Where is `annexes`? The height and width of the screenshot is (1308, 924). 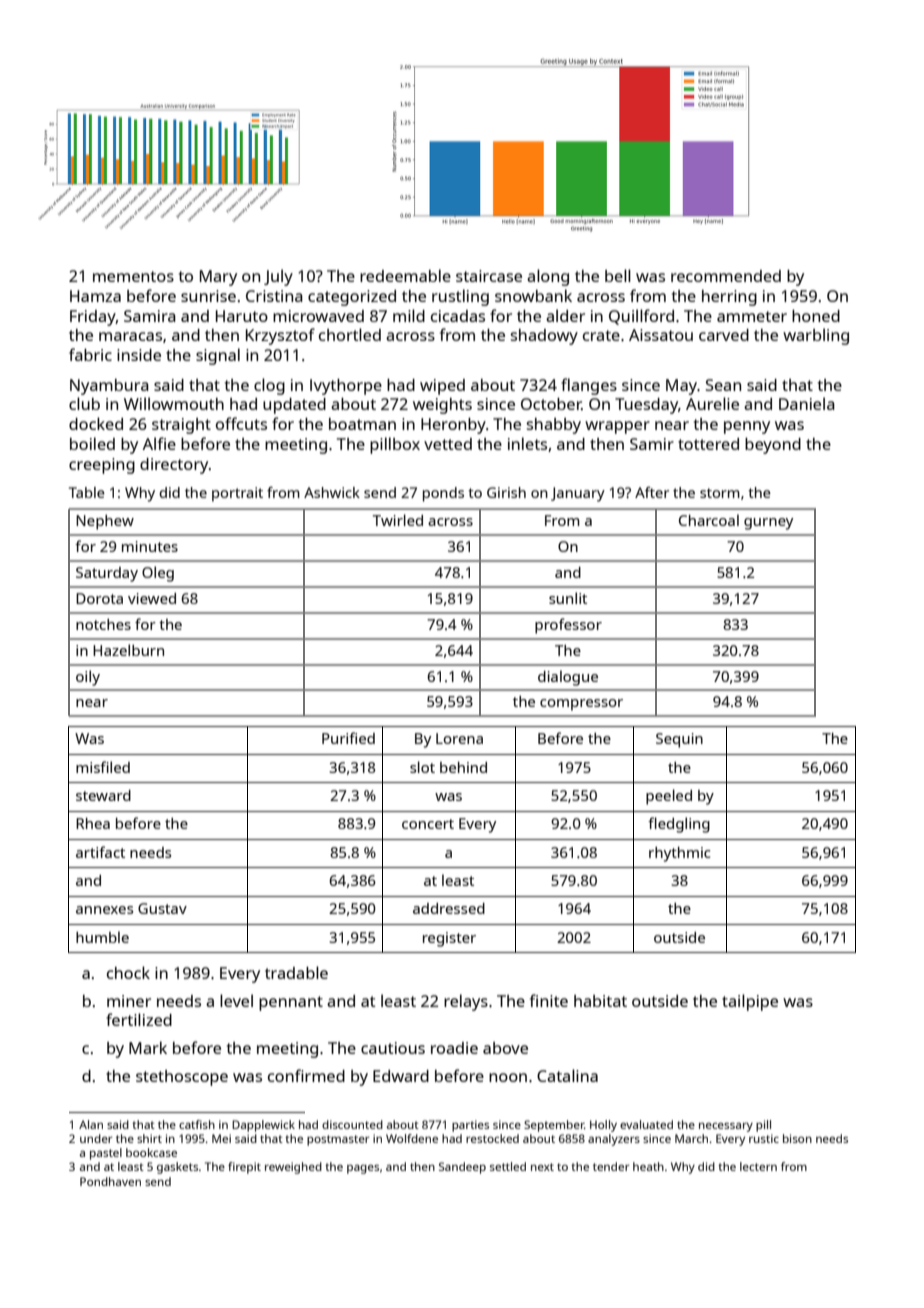
annexes is located at coordinates (104, 910).
